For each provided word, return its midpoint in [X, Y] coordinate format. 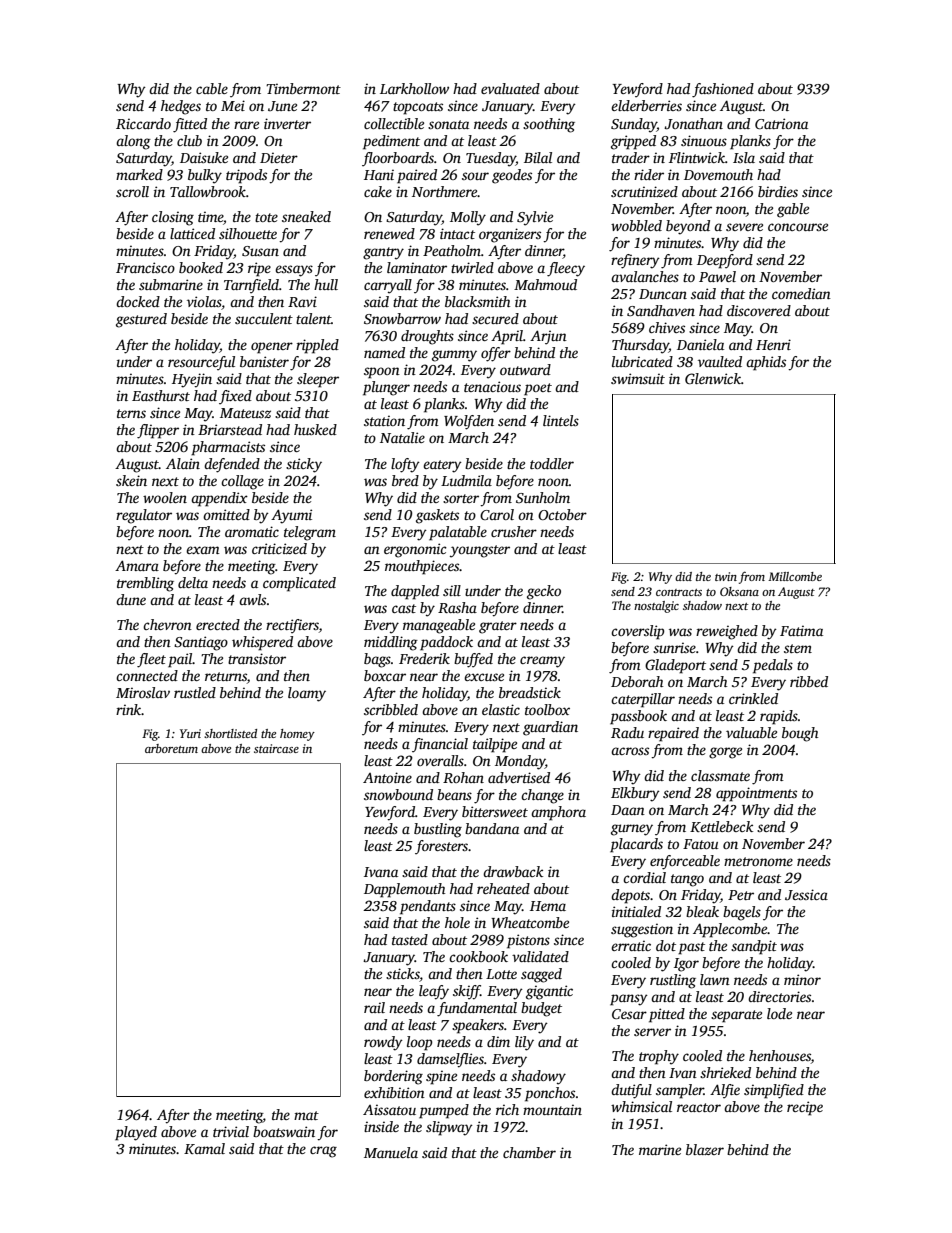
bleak [702, 911]
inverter [287, 123]
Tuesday [491, 159]
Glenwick [713, 378]
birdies [778, 191]
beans [454, 794]
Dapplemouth [404, 890]
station [384, 420]
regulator [144, 516]
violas [204, 303]
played [136, 1133]
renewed [389, 233]
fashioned [723, 90]
